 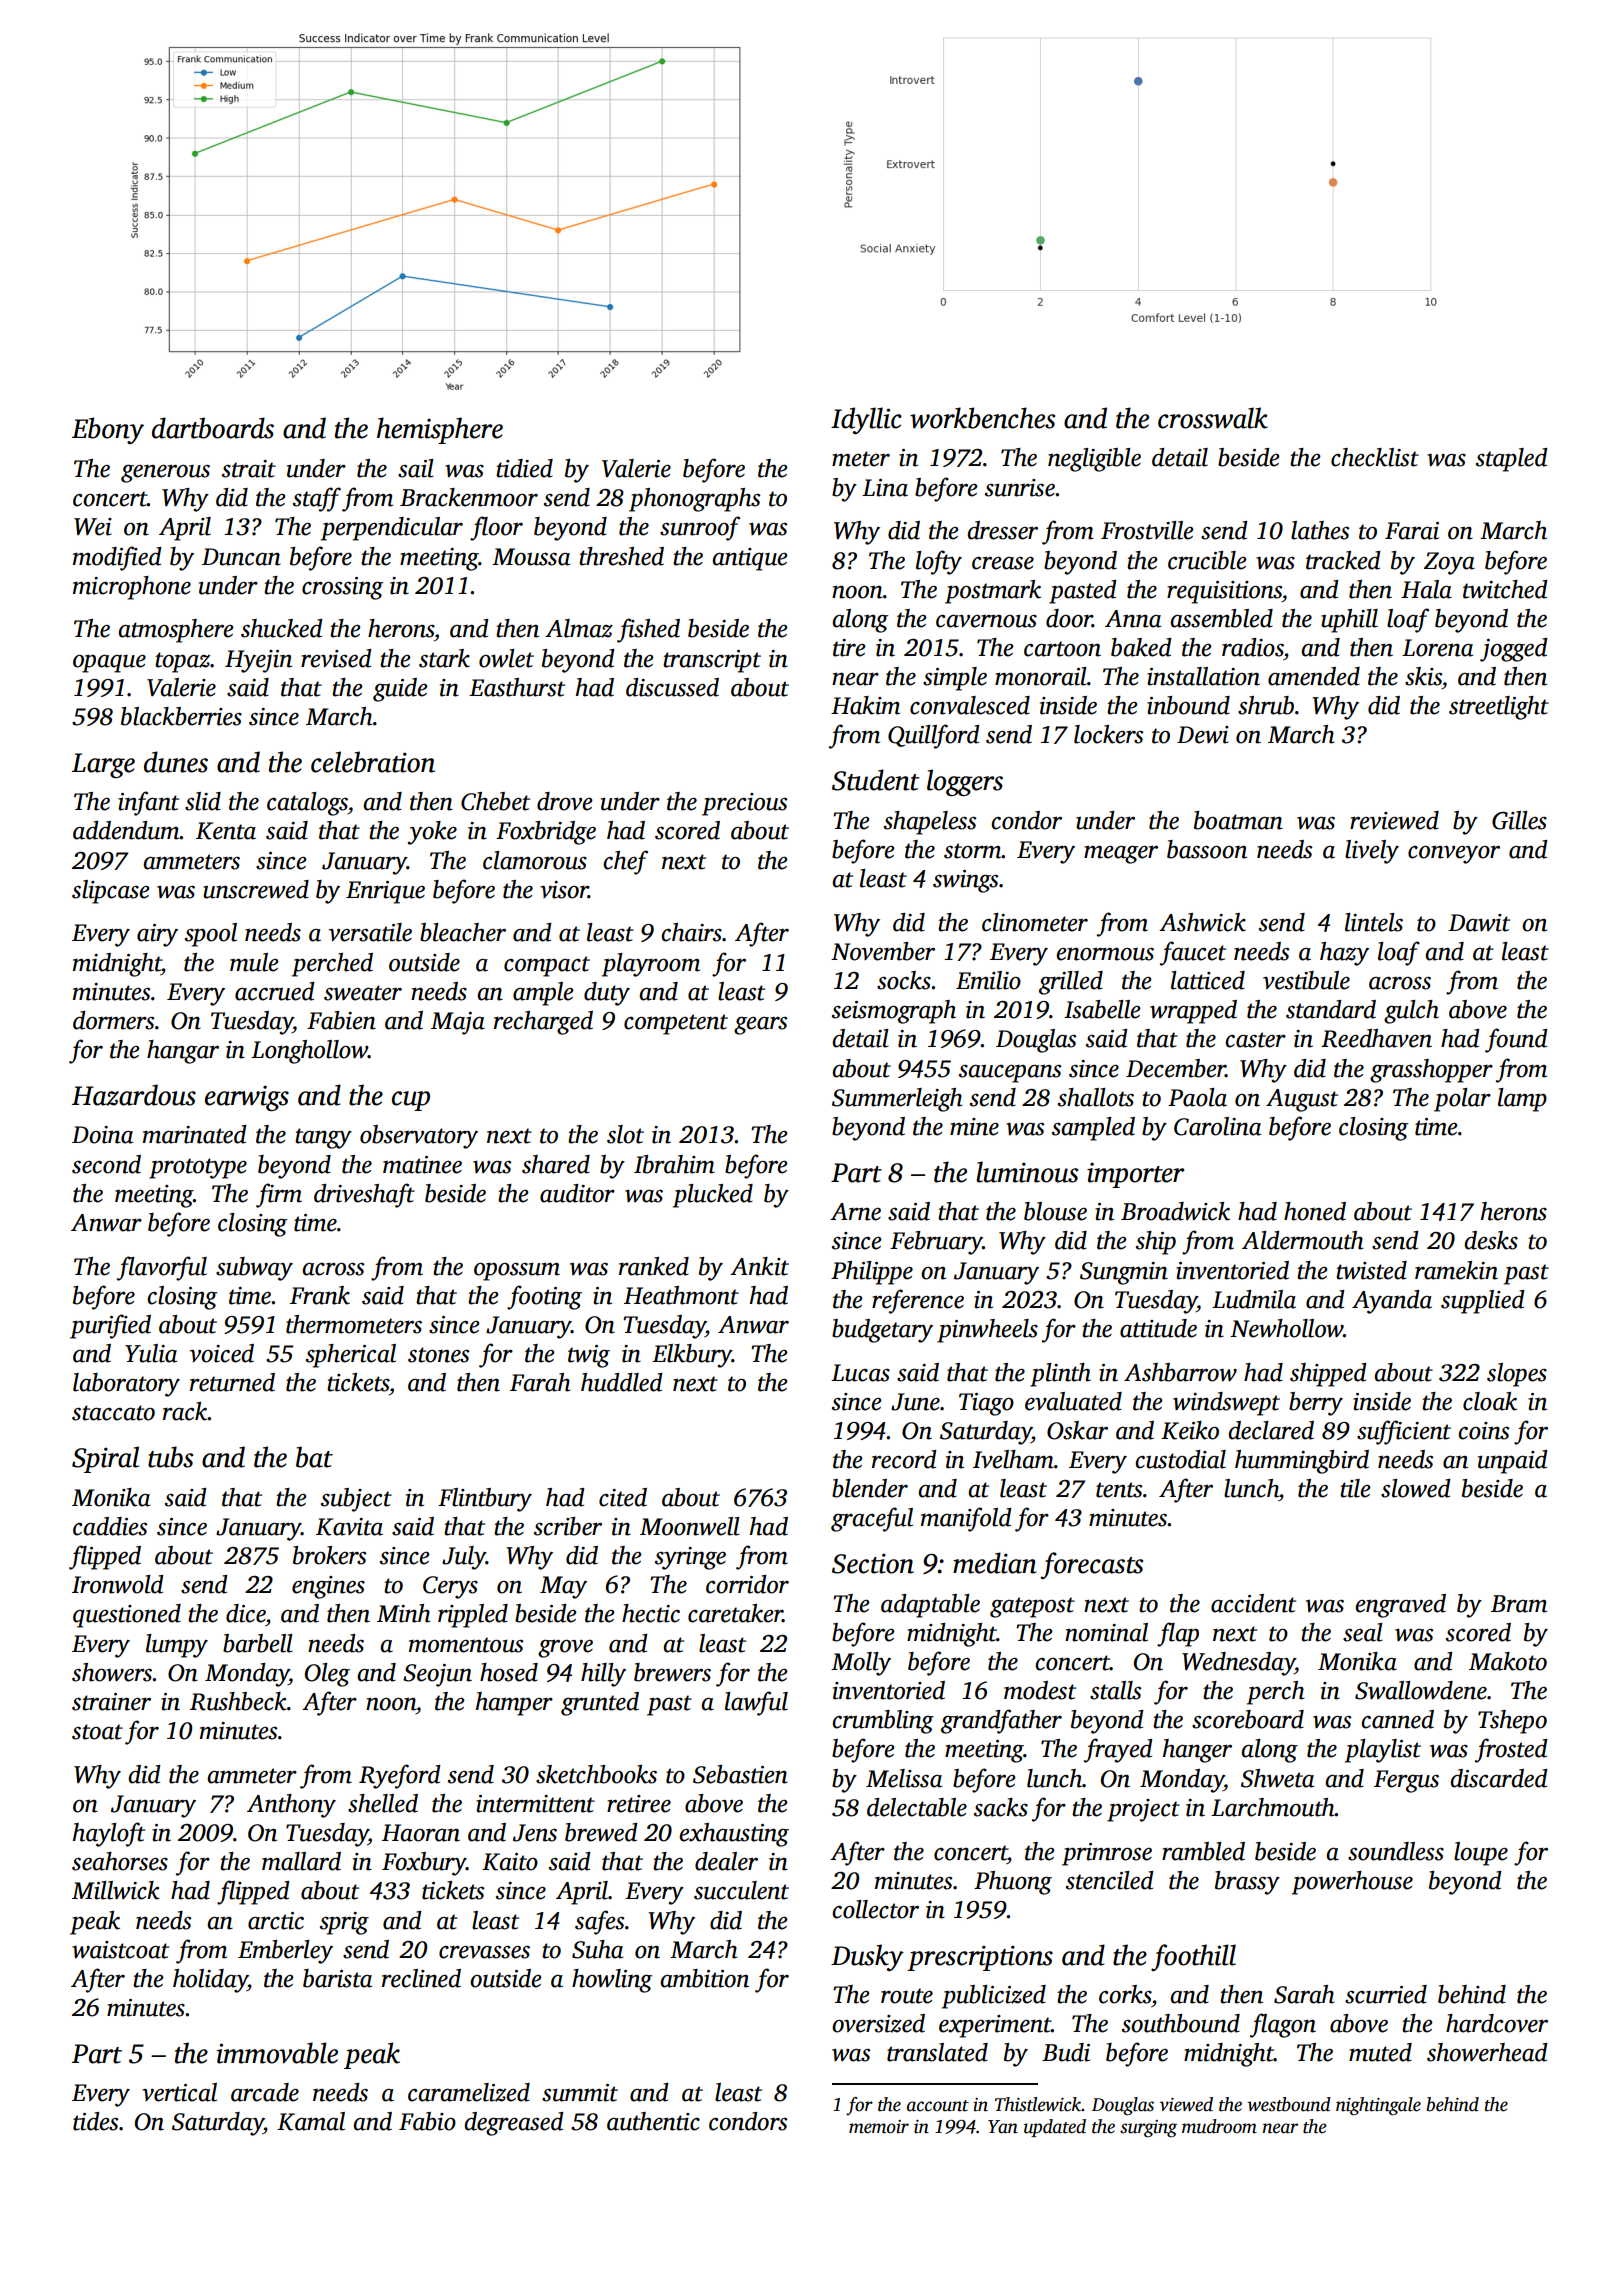 I want to click on brewers, so click(x=672, y=1672).
